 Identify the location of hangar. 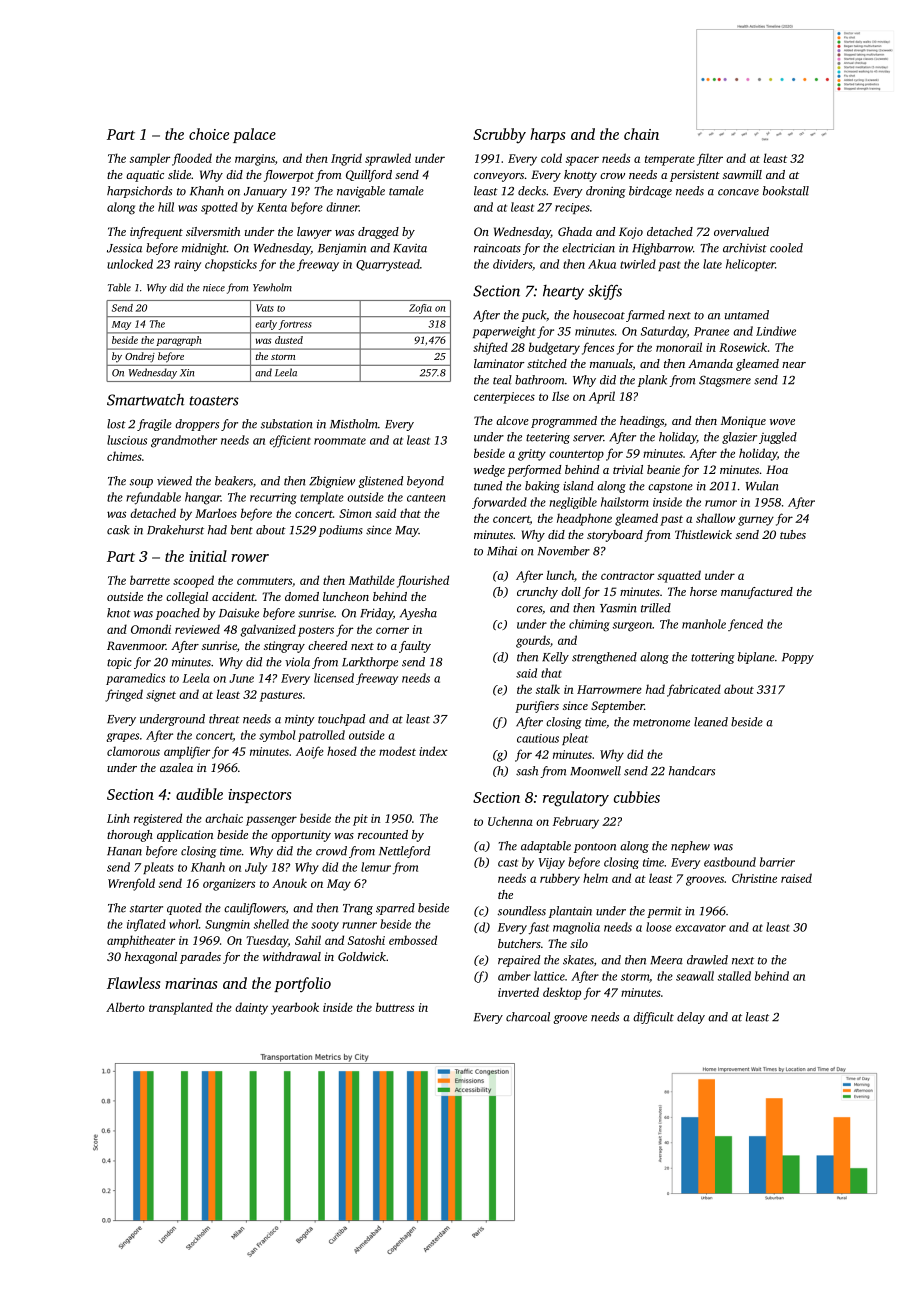
(203, 498).
